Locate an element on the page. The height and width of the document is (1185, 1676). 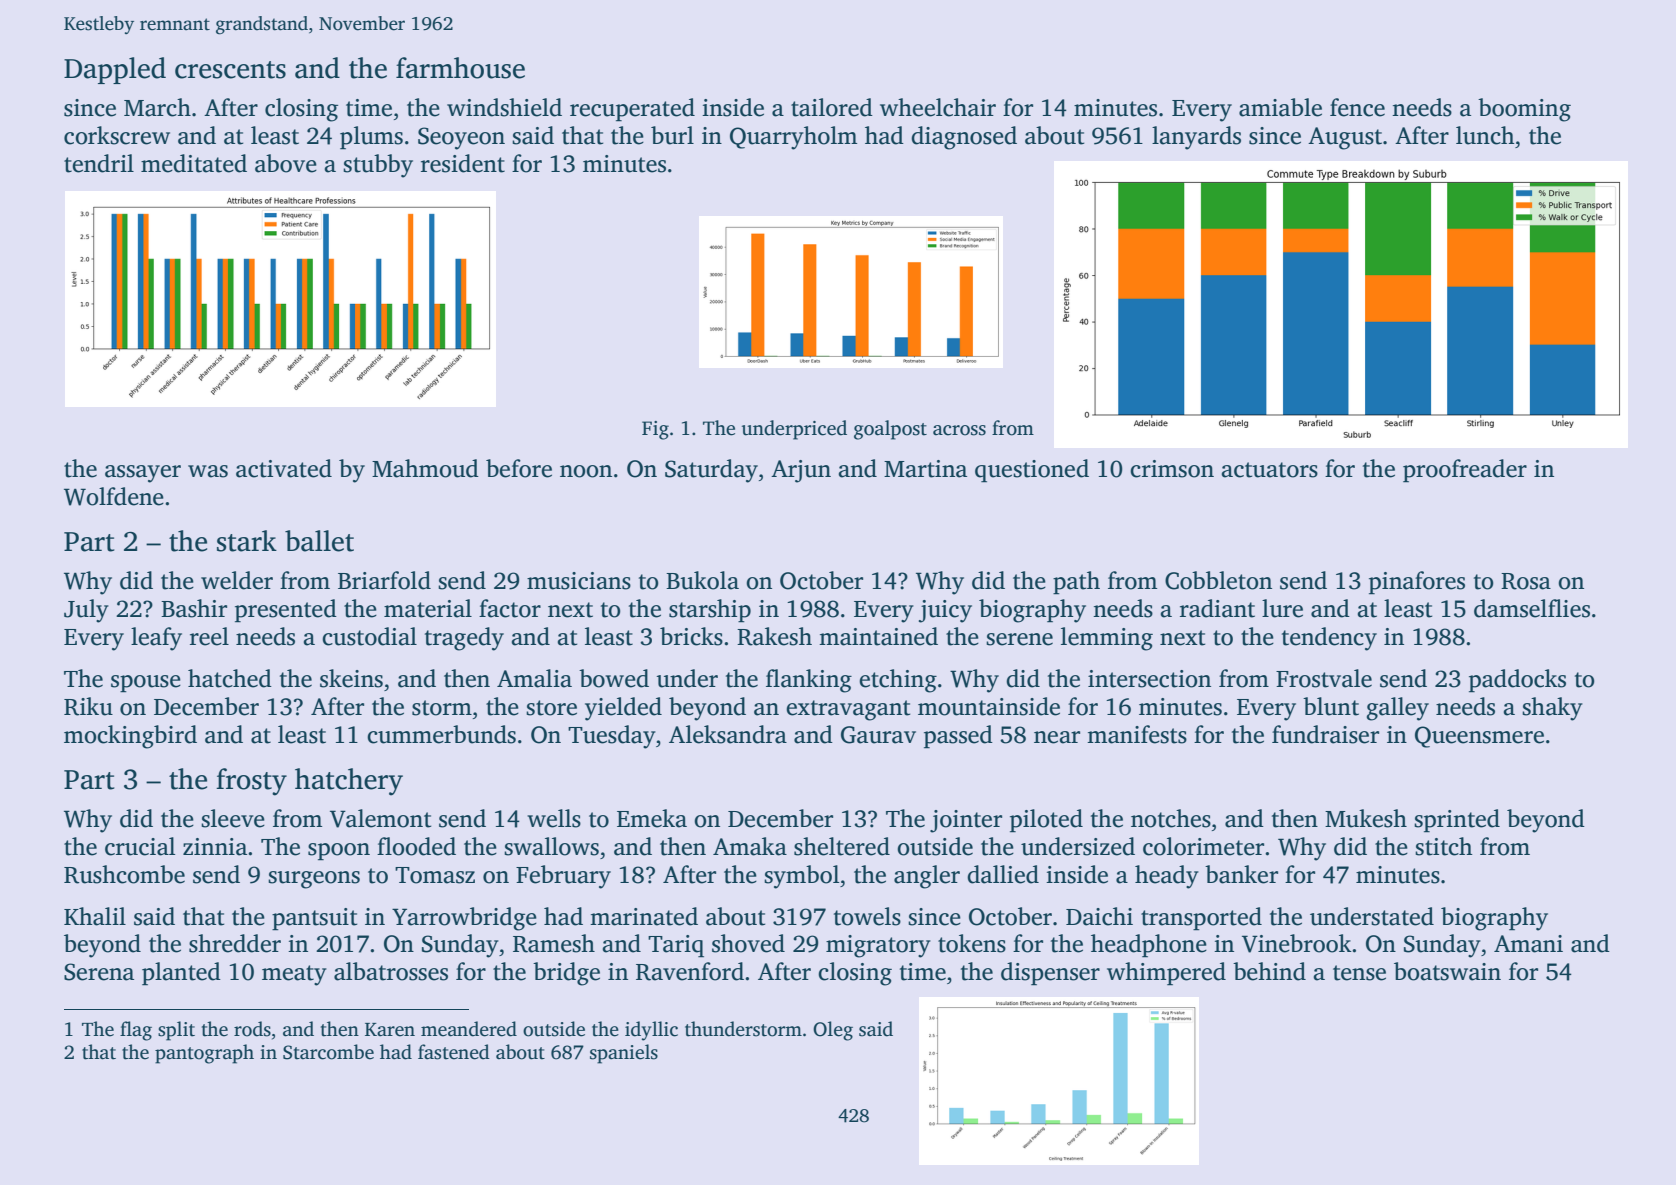
Oleg is located at coordinates (833, 1031).
